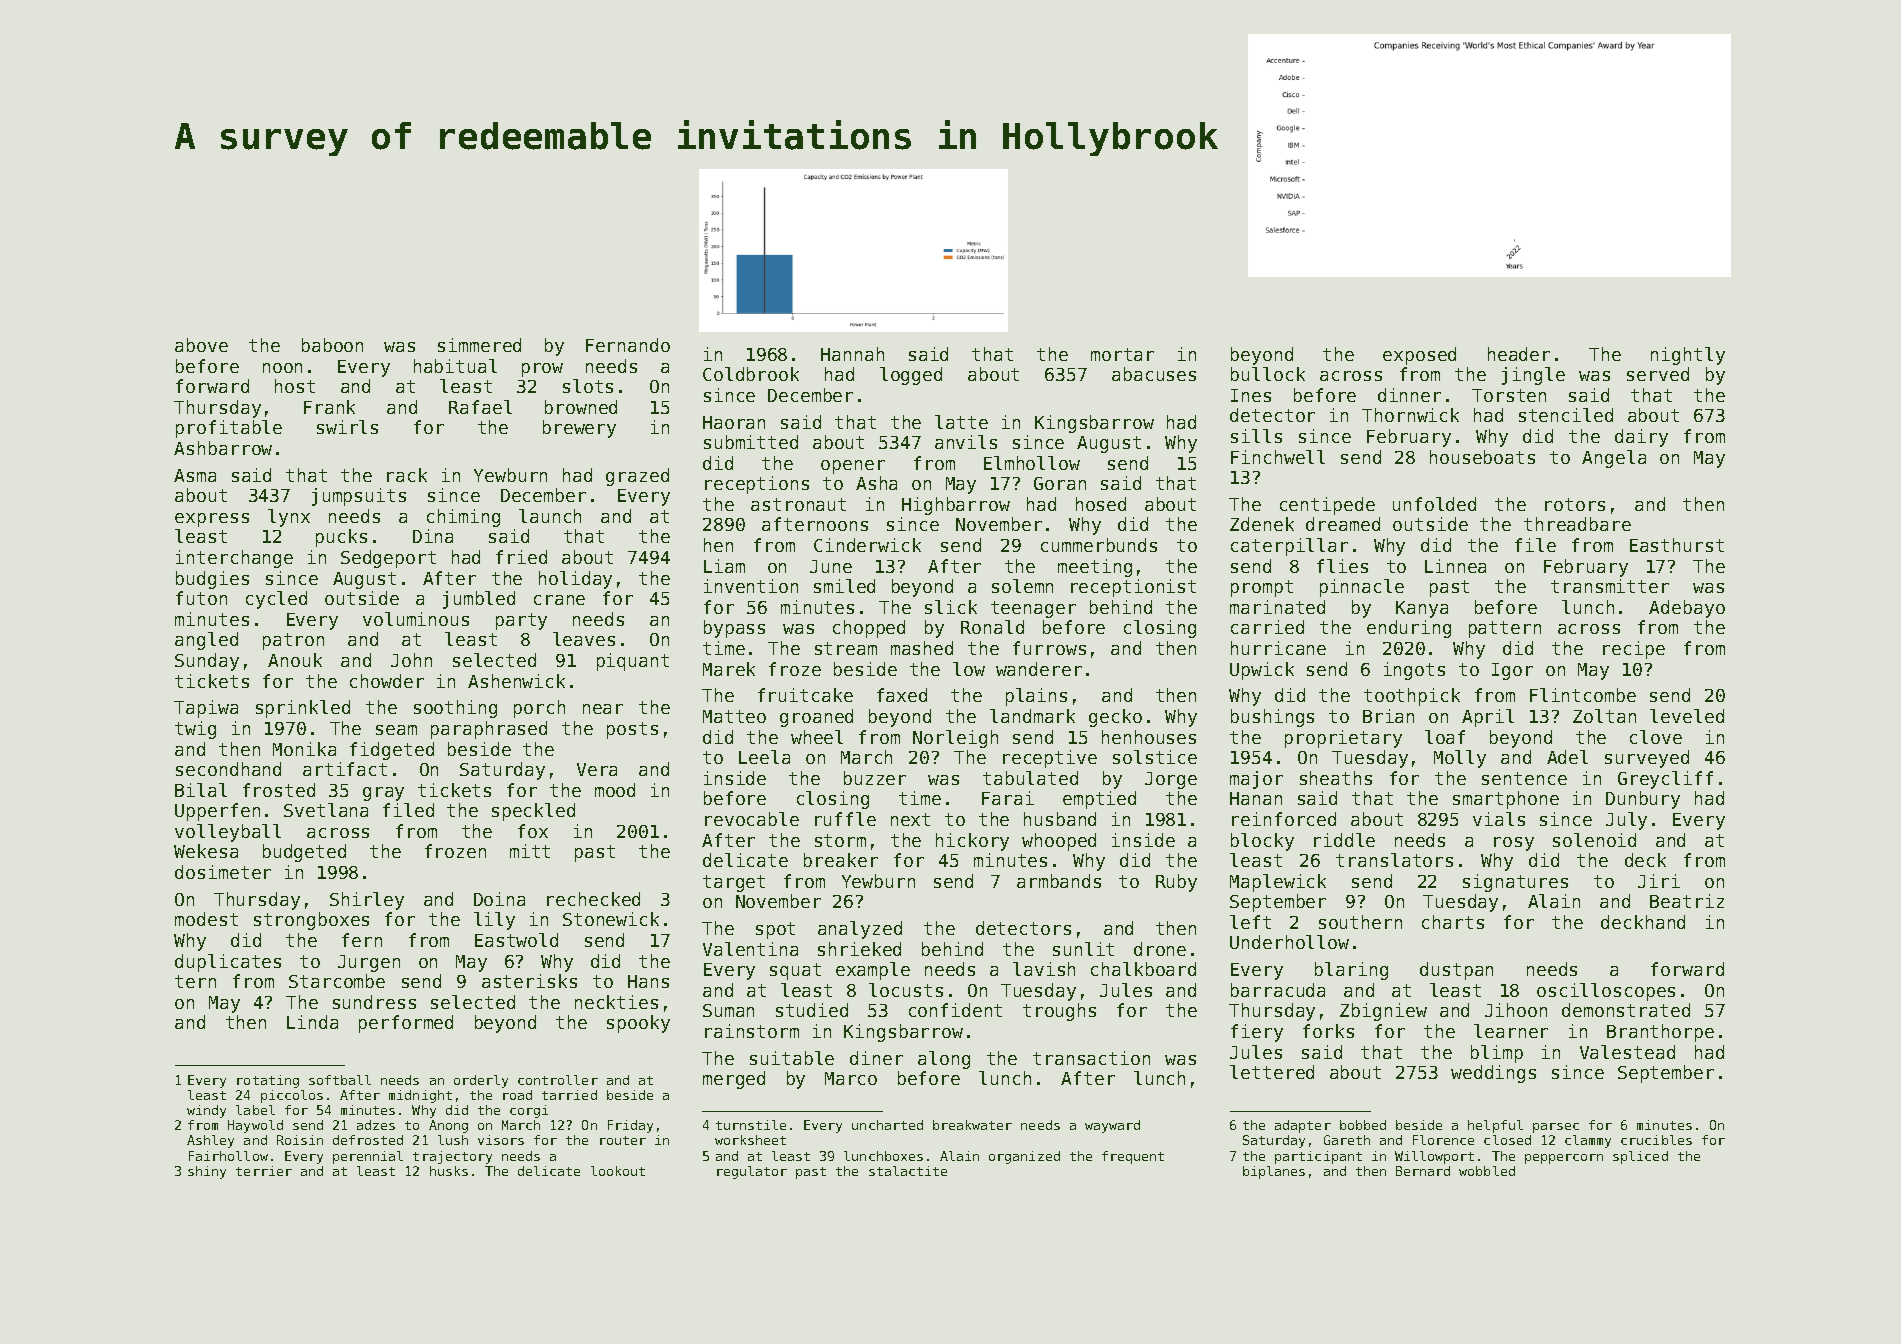  Describe the element at coordinates (1594, 840) in the document. I see `solenoid` at that location.
